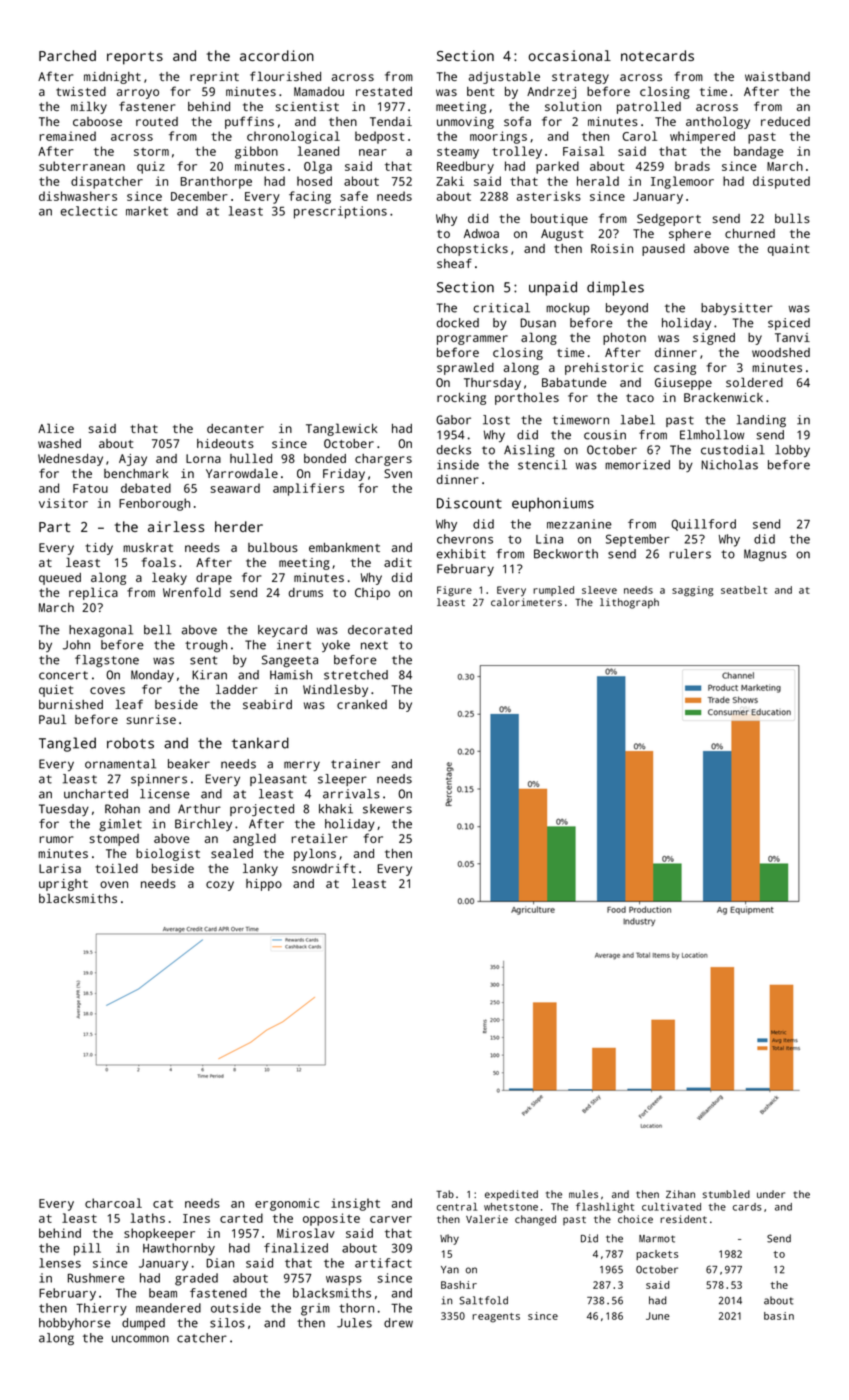 The height and width of the page is (1400, 849). Describe the element at coordinates (56, 428) in the page. I see `Alice` at that location.
